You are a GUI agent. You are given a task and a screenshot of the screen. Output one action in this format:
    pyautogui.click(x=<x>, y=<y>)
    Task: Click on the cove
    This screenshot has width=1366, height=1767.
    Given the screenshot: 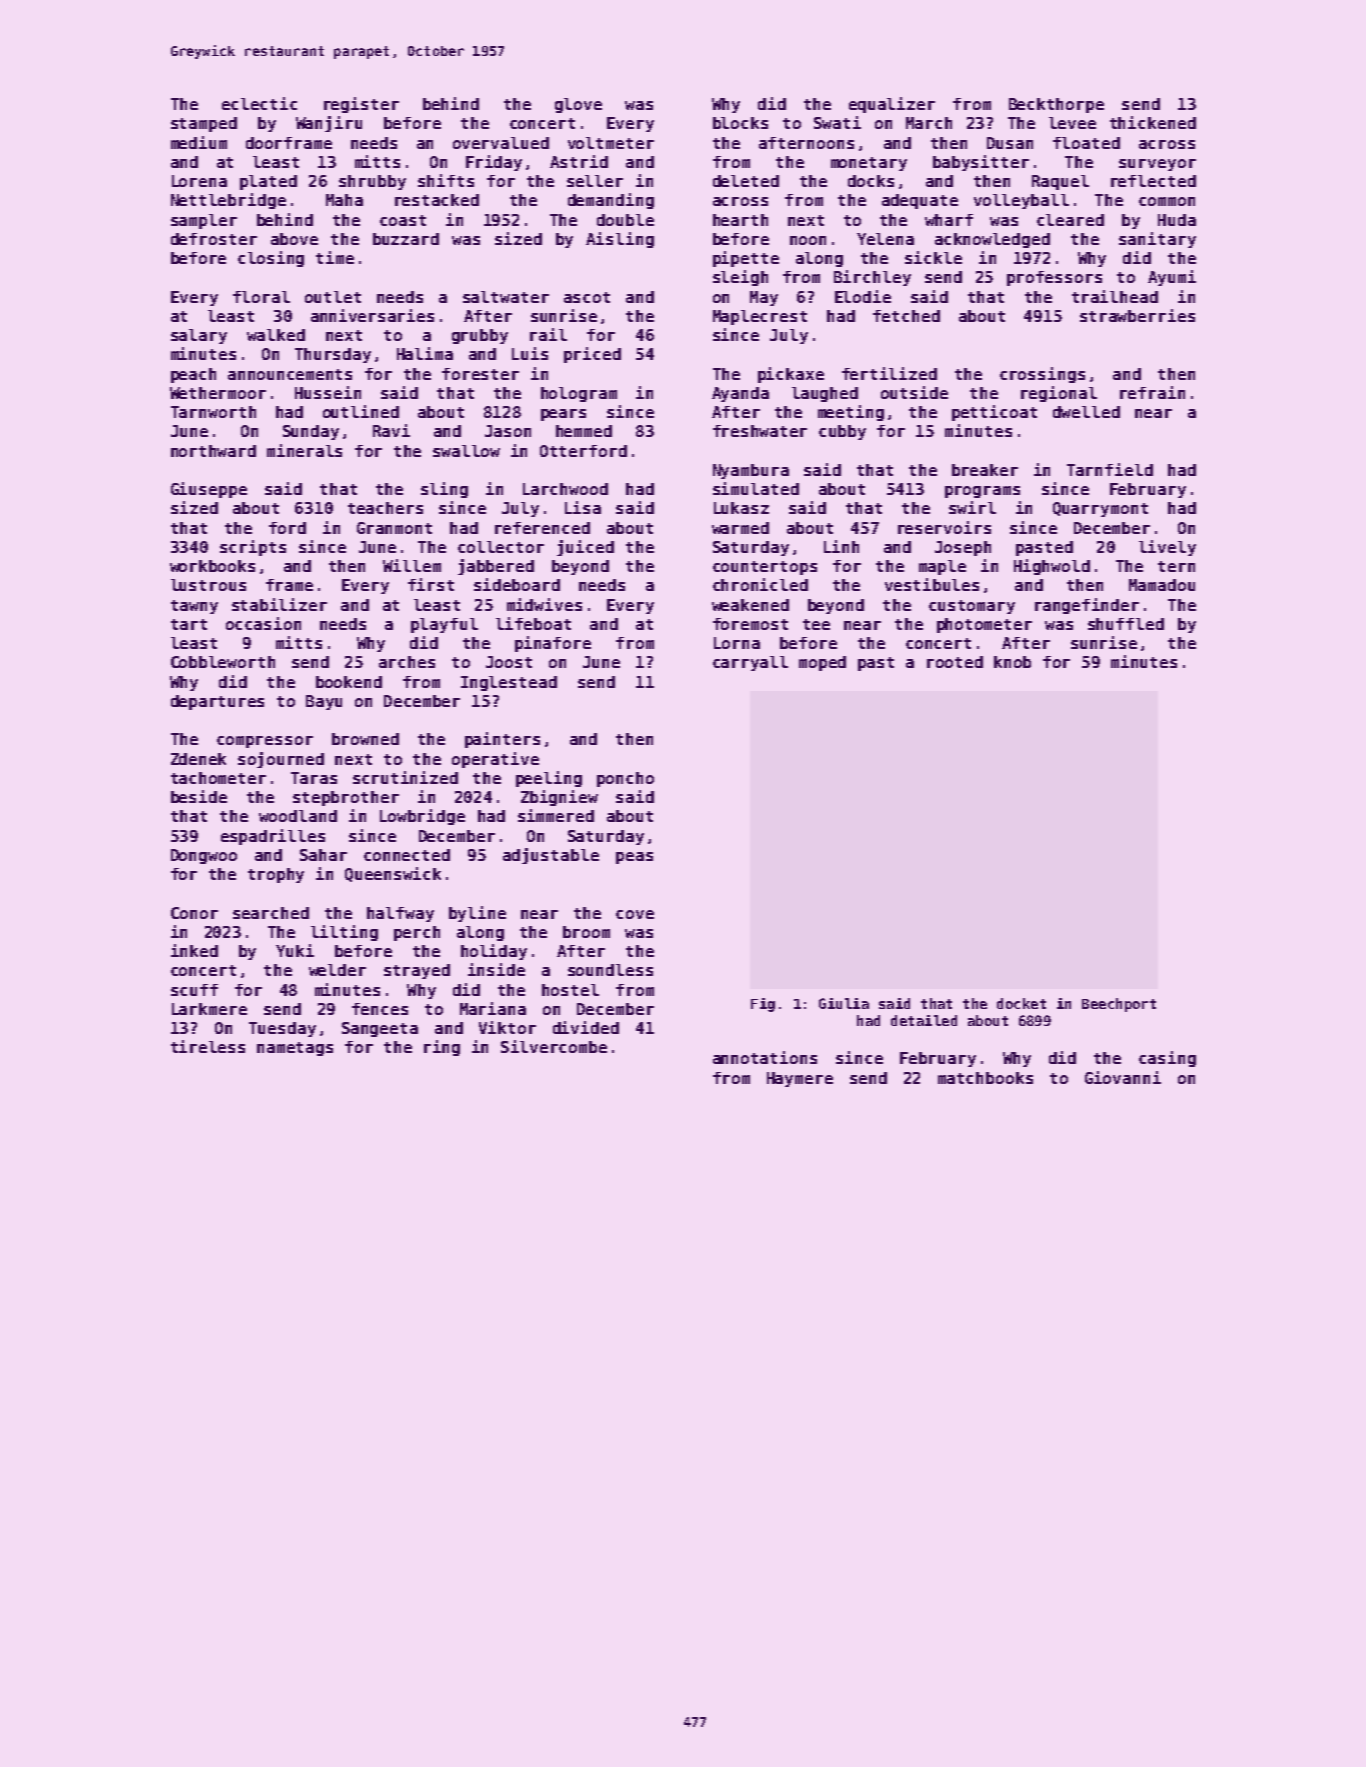 What is the action you would take?
    pyautogui.click(x=635, y=914)
